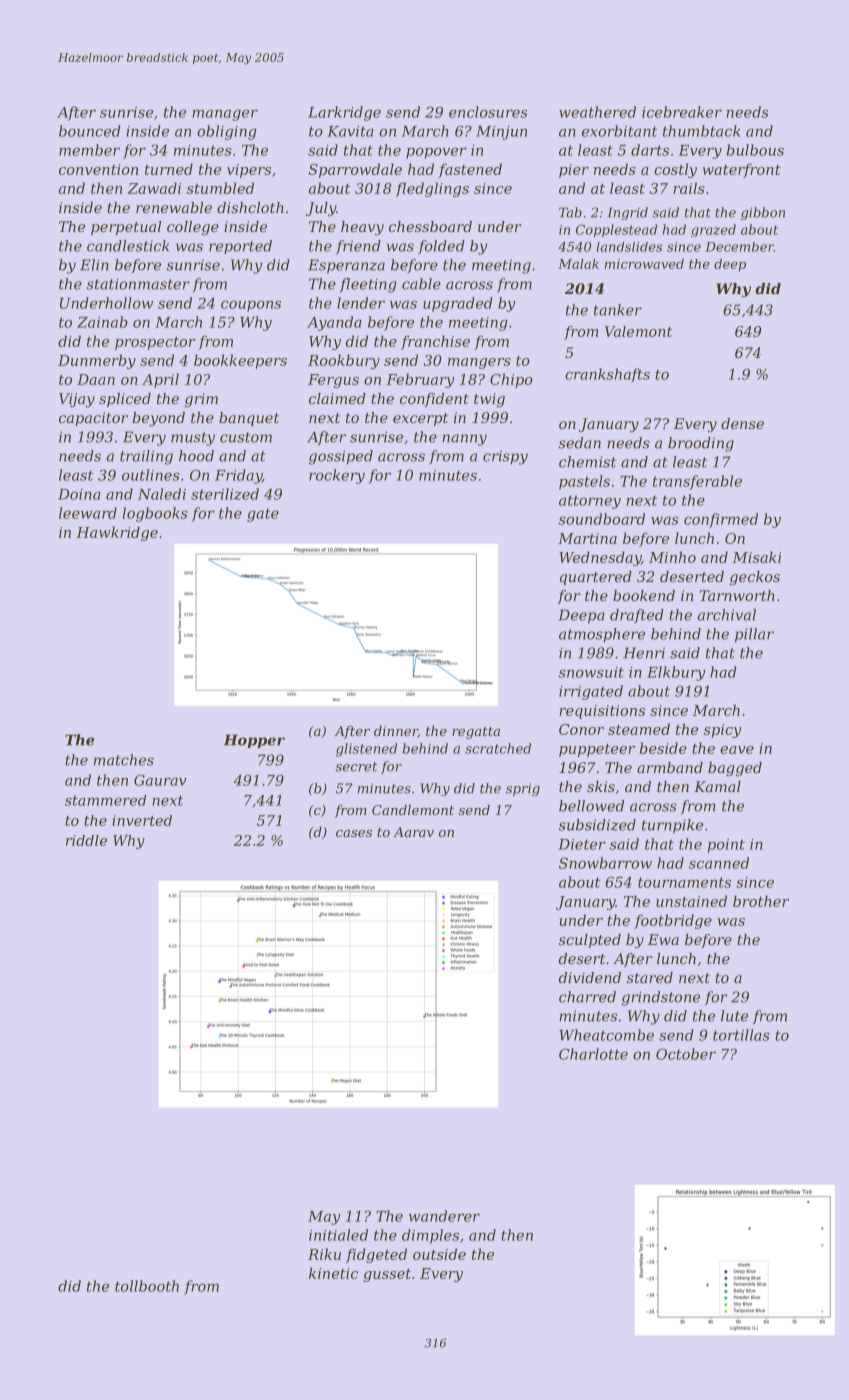  I want to click on brother, so click(761, 901).
